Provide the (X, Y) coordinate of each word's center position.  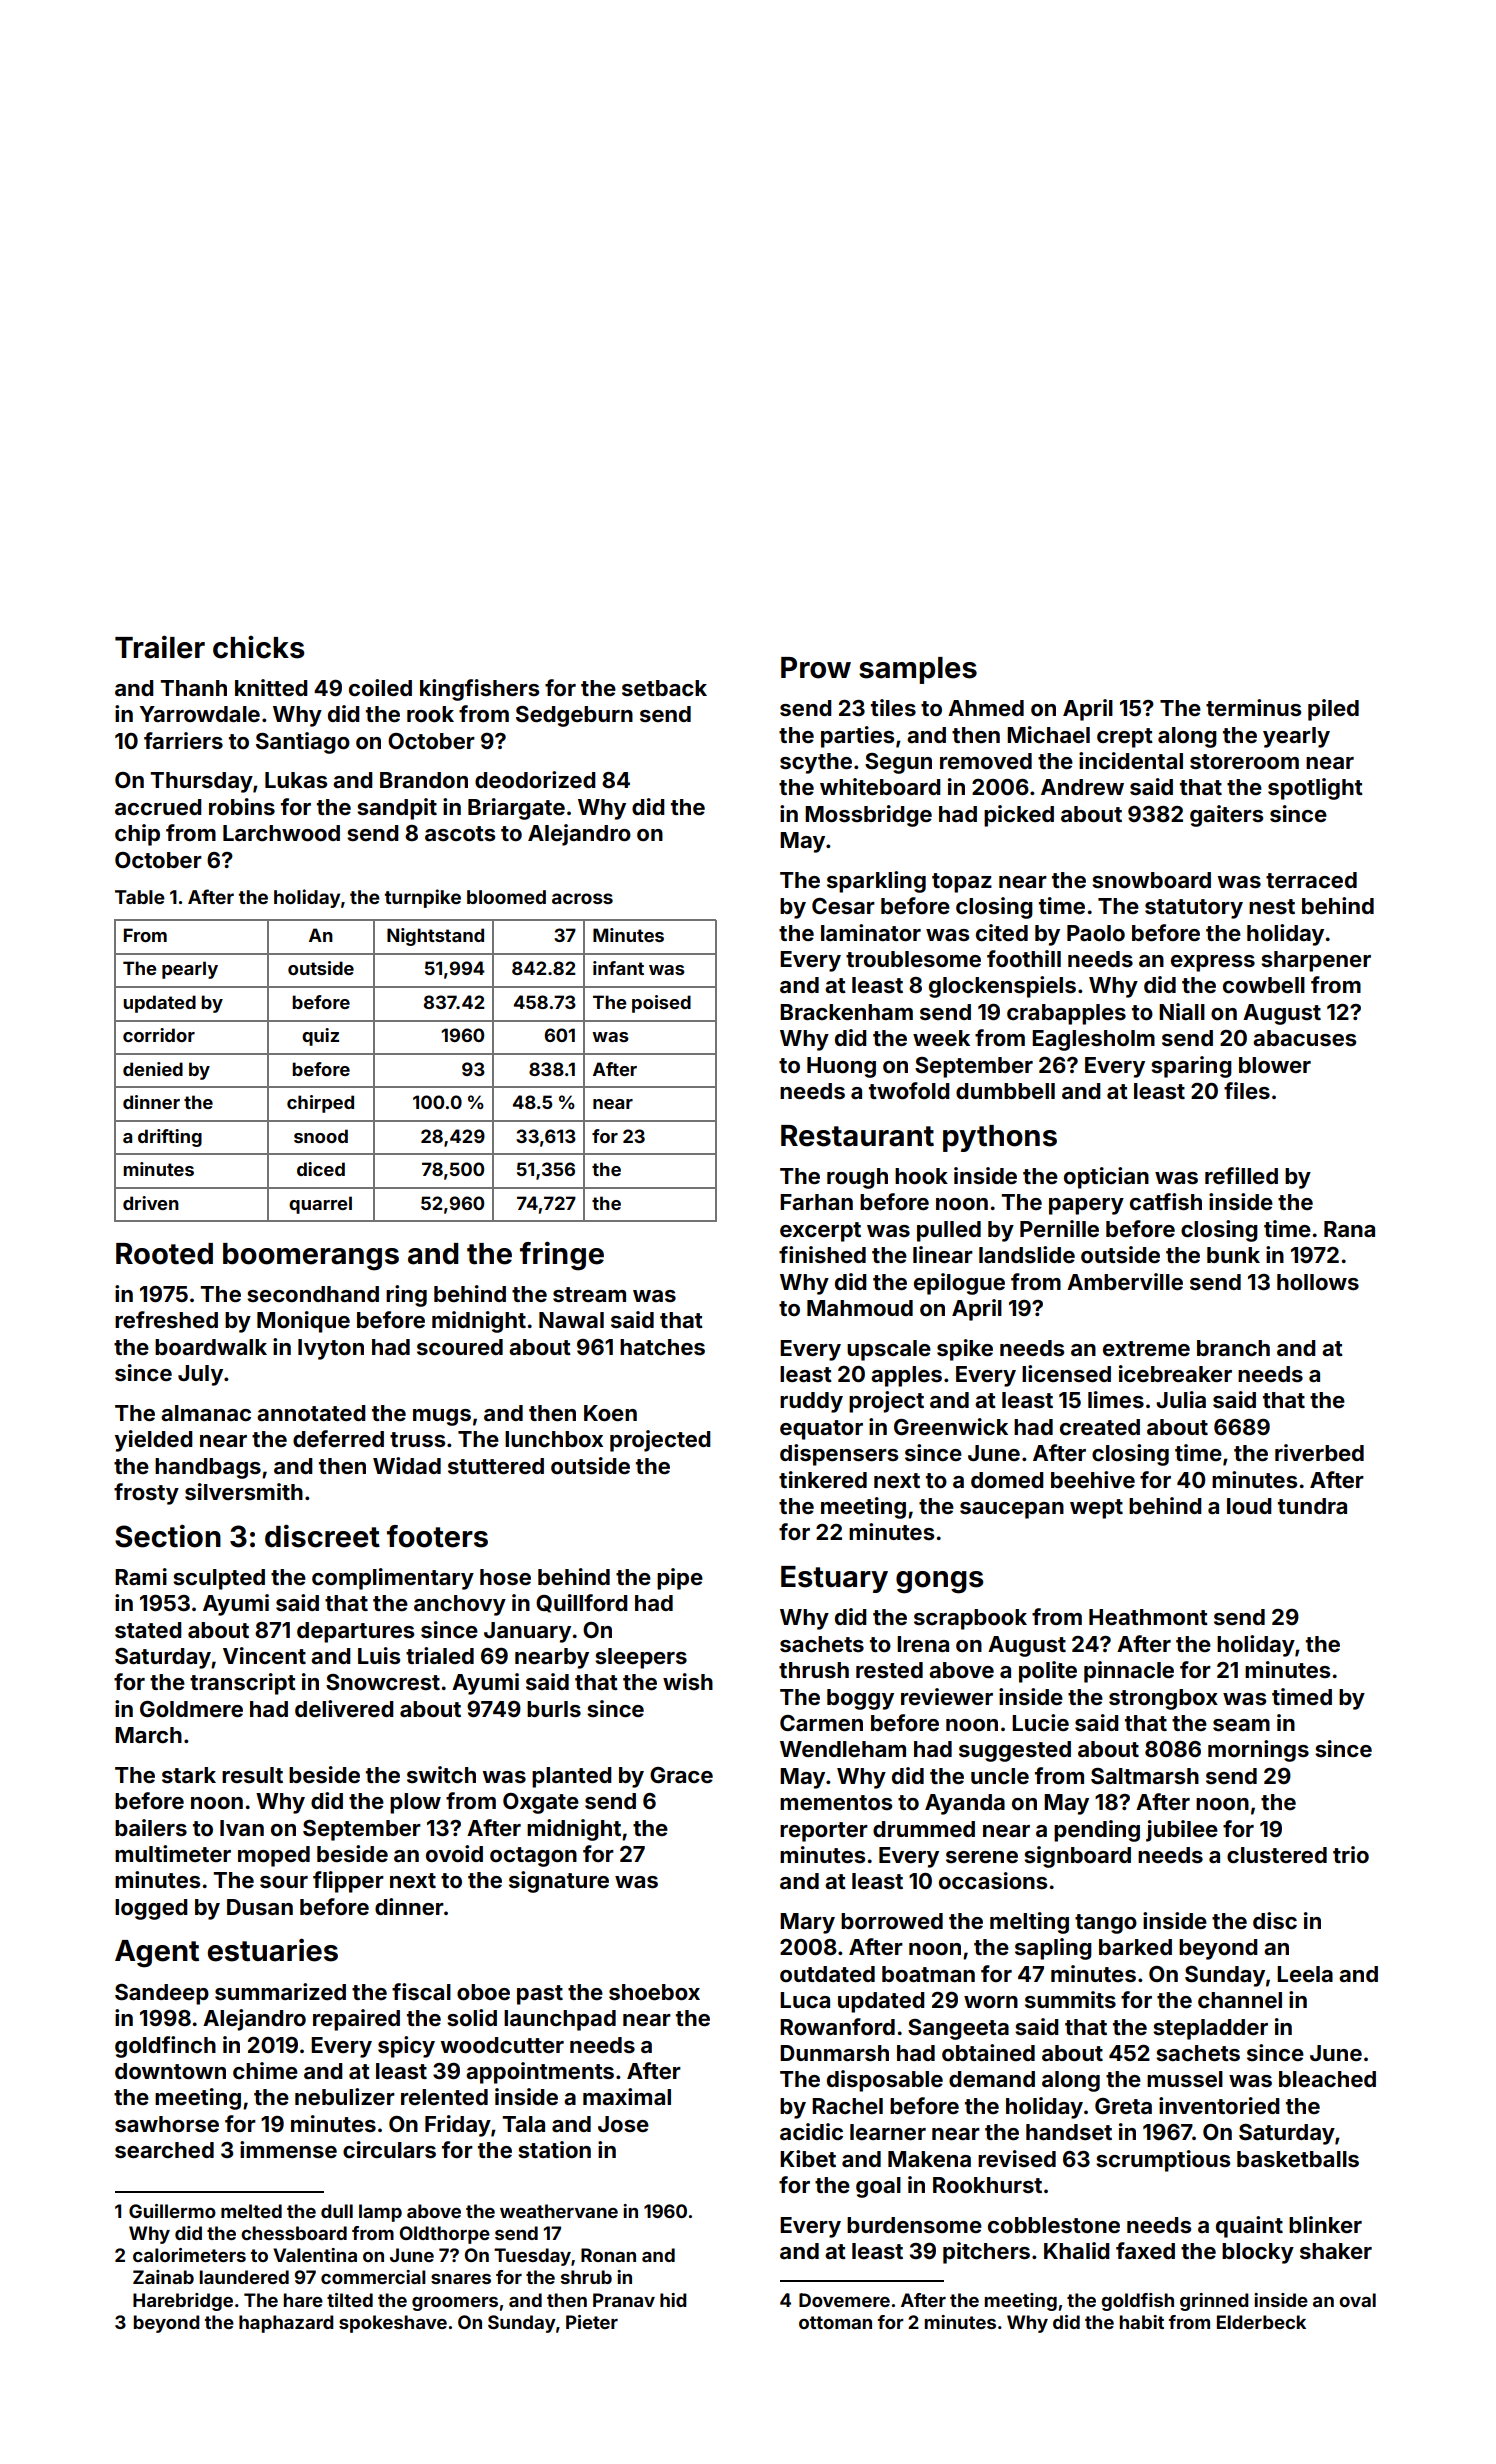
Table (140, 897)
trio (1351, 1854)
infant (618, 968)
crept (1125, 738)
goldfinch (165, 2047)
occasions (993, 1880)
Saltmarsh (1145, 1776)
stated (148, 1630)
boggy (860, 1699)
